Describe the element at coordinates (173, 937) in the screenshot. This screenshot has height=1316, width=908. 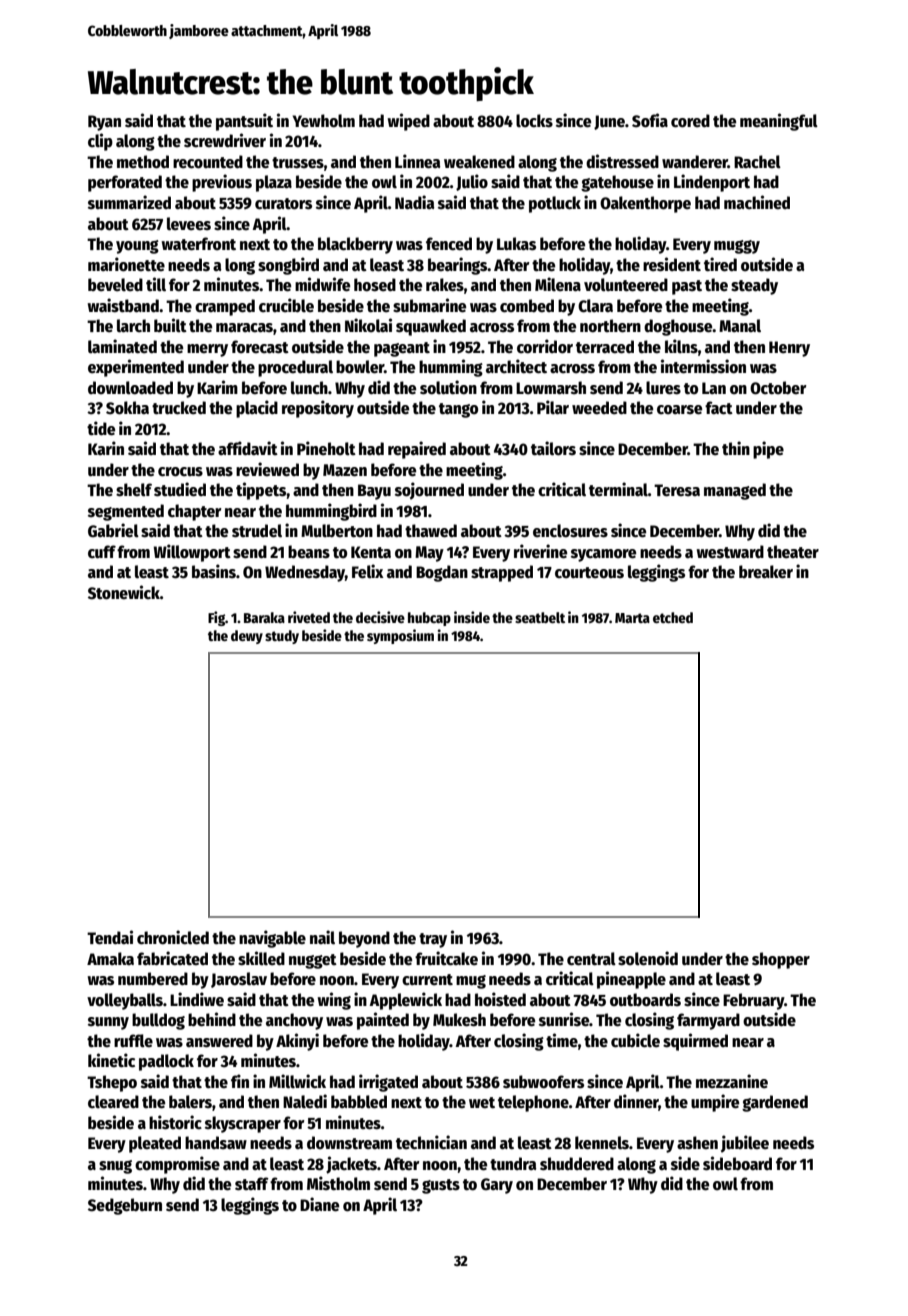
I see `chronicled` at that location.
